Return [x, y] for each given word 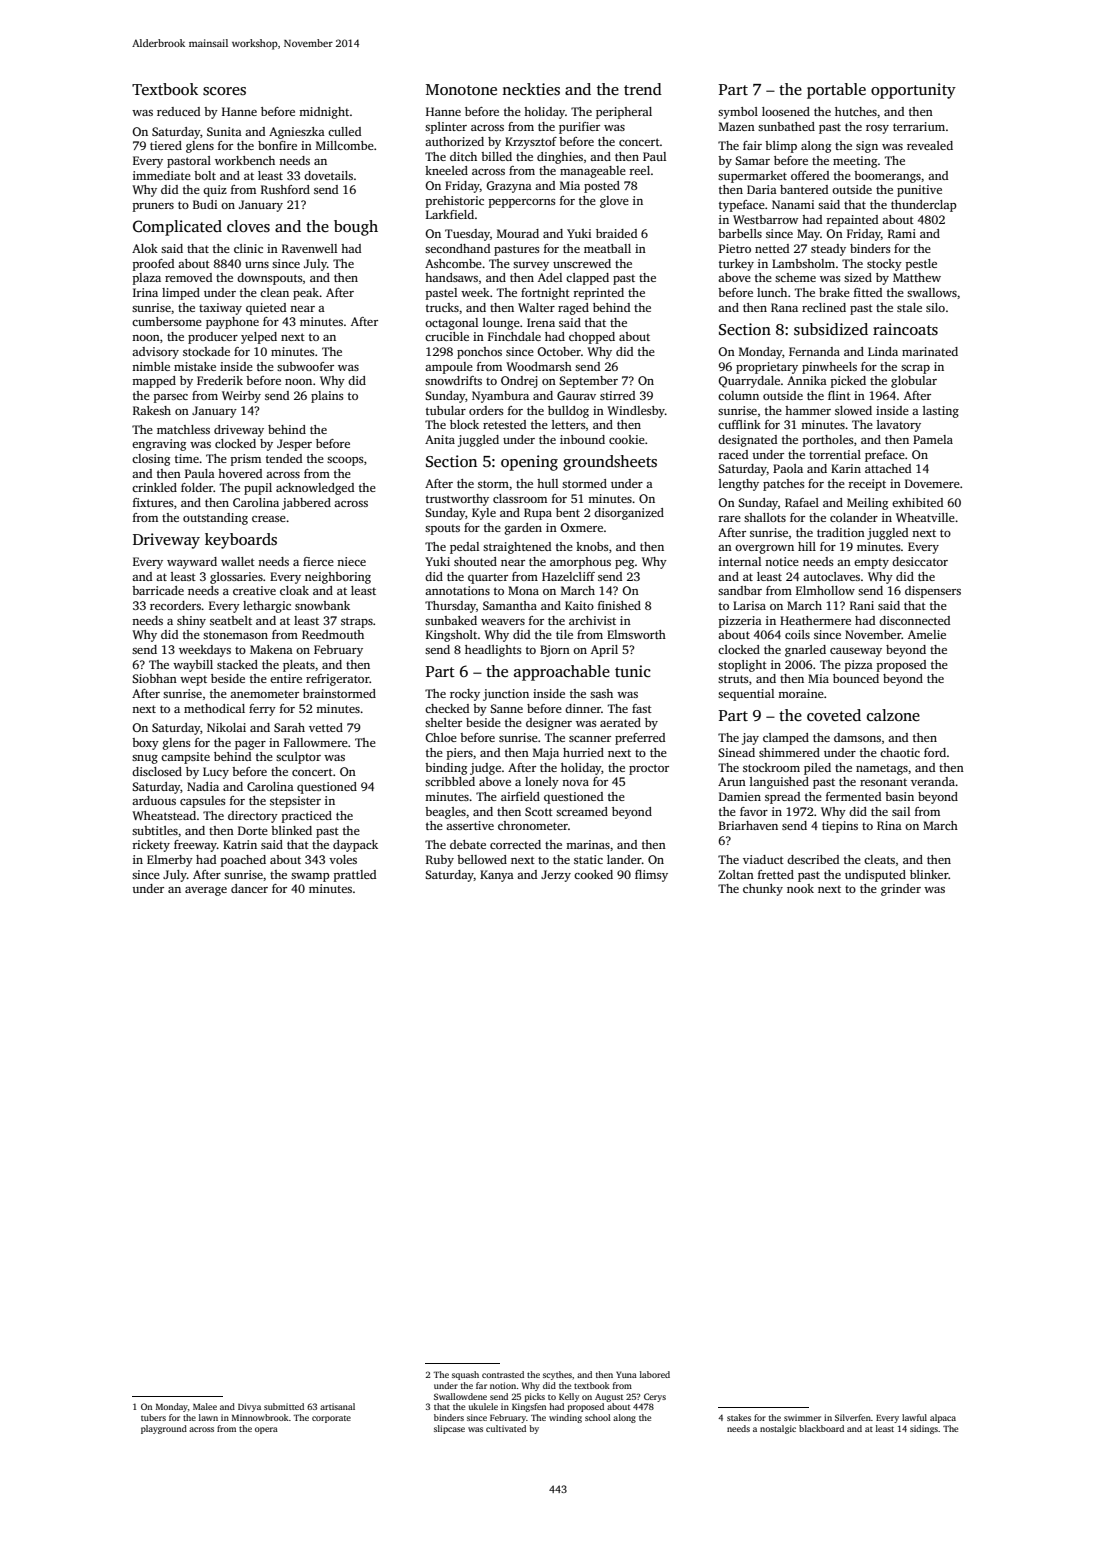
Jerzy [556, 876]
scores [224, 91]
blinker [929, 874]
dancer [249, 888]
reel [639, 170]
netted [772, 248]
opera [266, 1430]
